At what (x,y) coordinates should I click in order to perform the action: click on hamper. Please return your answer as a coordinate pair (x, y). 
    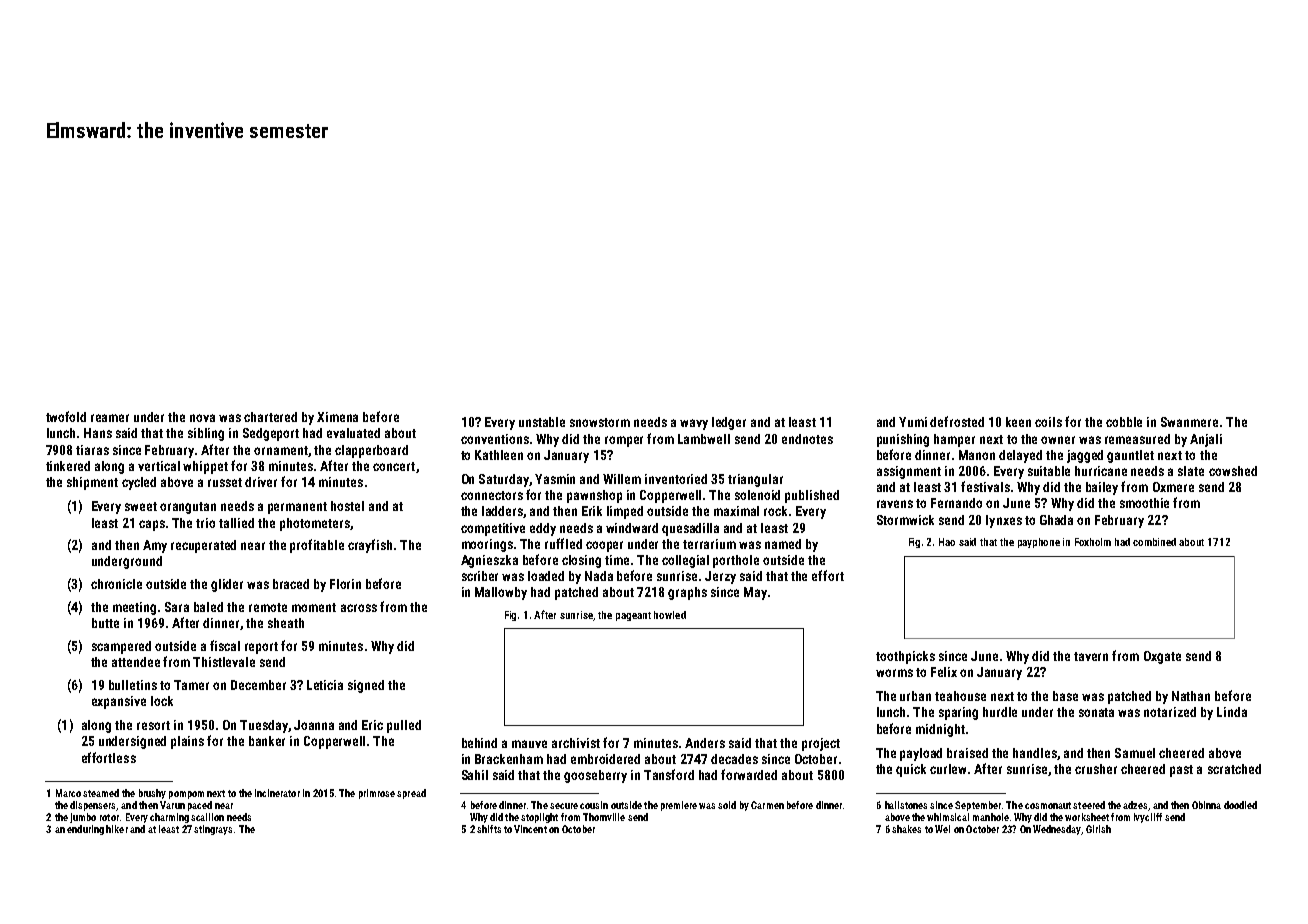
    Looking at the image, I should click on (954, 440).
